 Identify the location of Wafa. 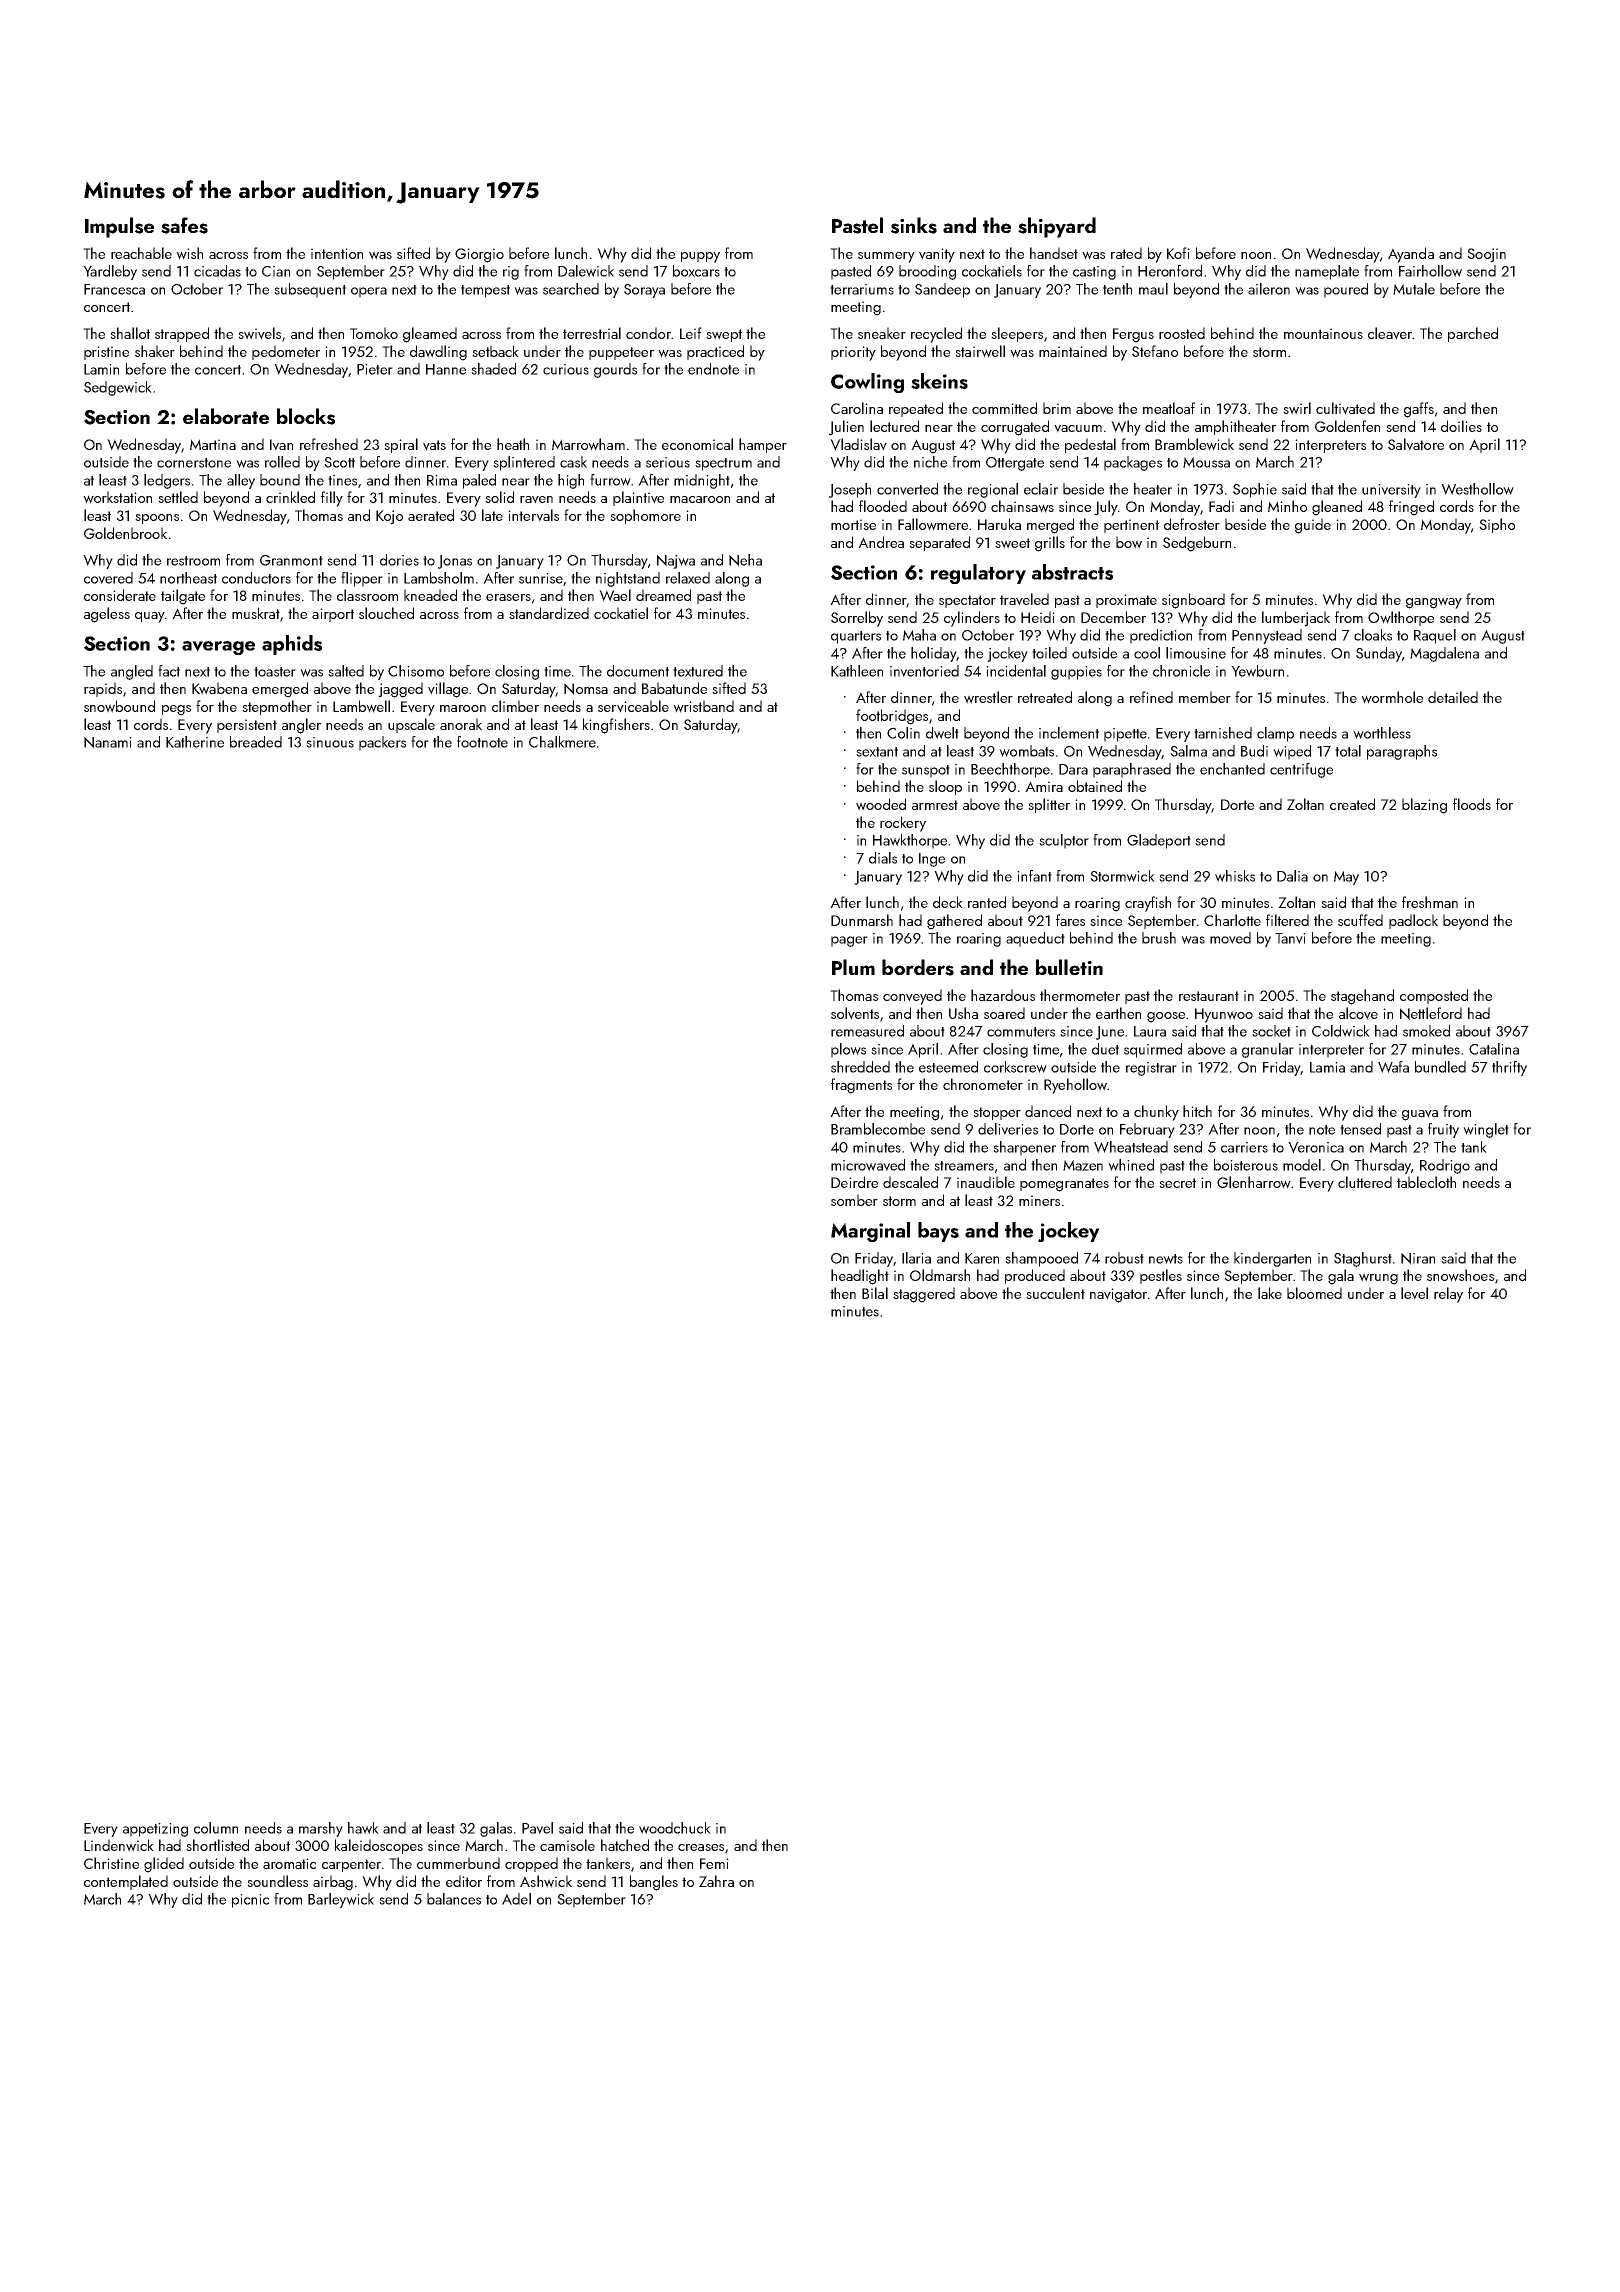
(1393, 1067).
